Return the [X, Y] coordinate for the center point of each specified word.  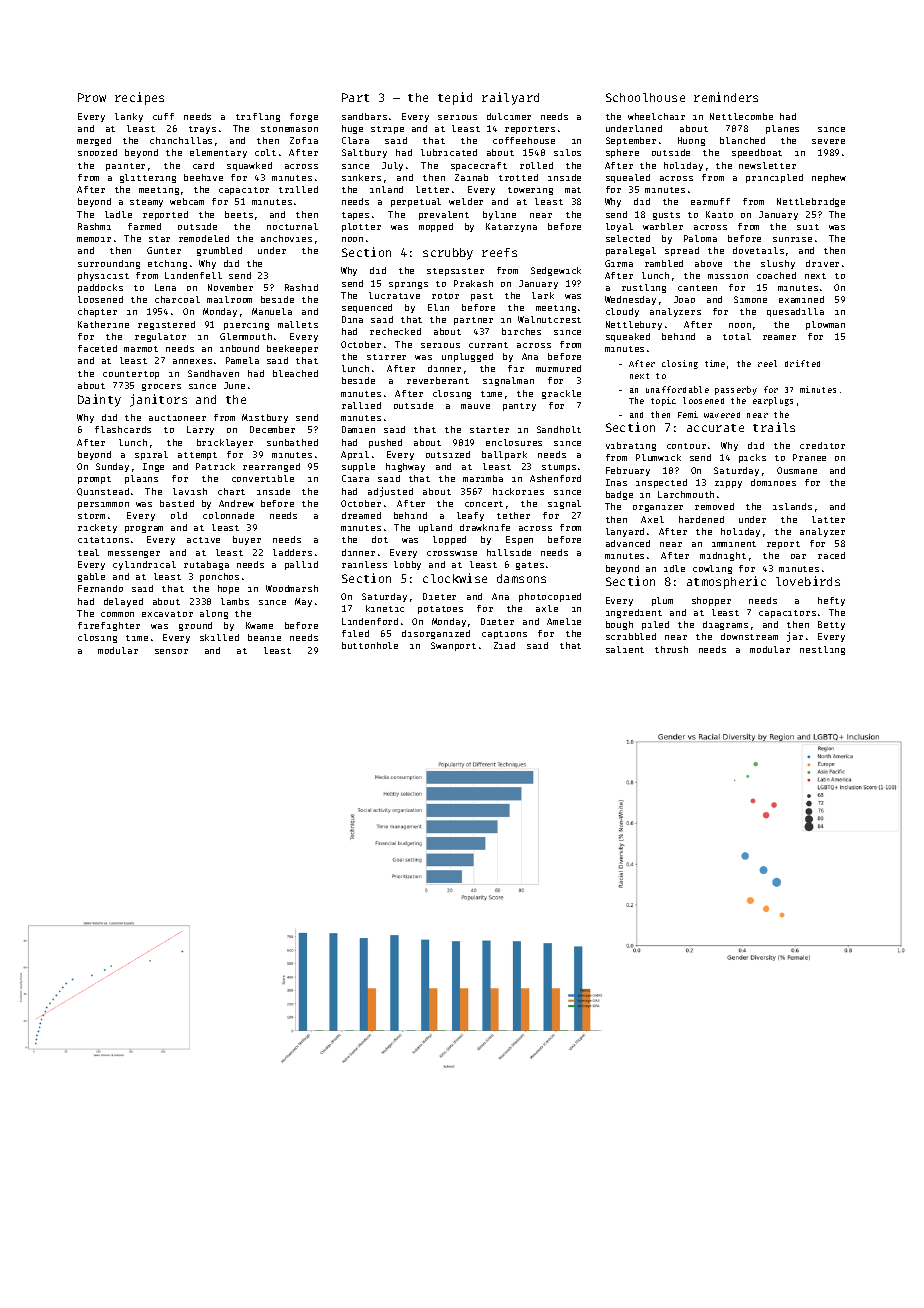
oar [798, 556]
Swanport [453, 646]
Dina [352, 319]
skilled [219, 637]
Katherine [103, 324]
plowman [825, 325]
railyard [510, 98]
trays [202, 130]
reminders [726, 97]
